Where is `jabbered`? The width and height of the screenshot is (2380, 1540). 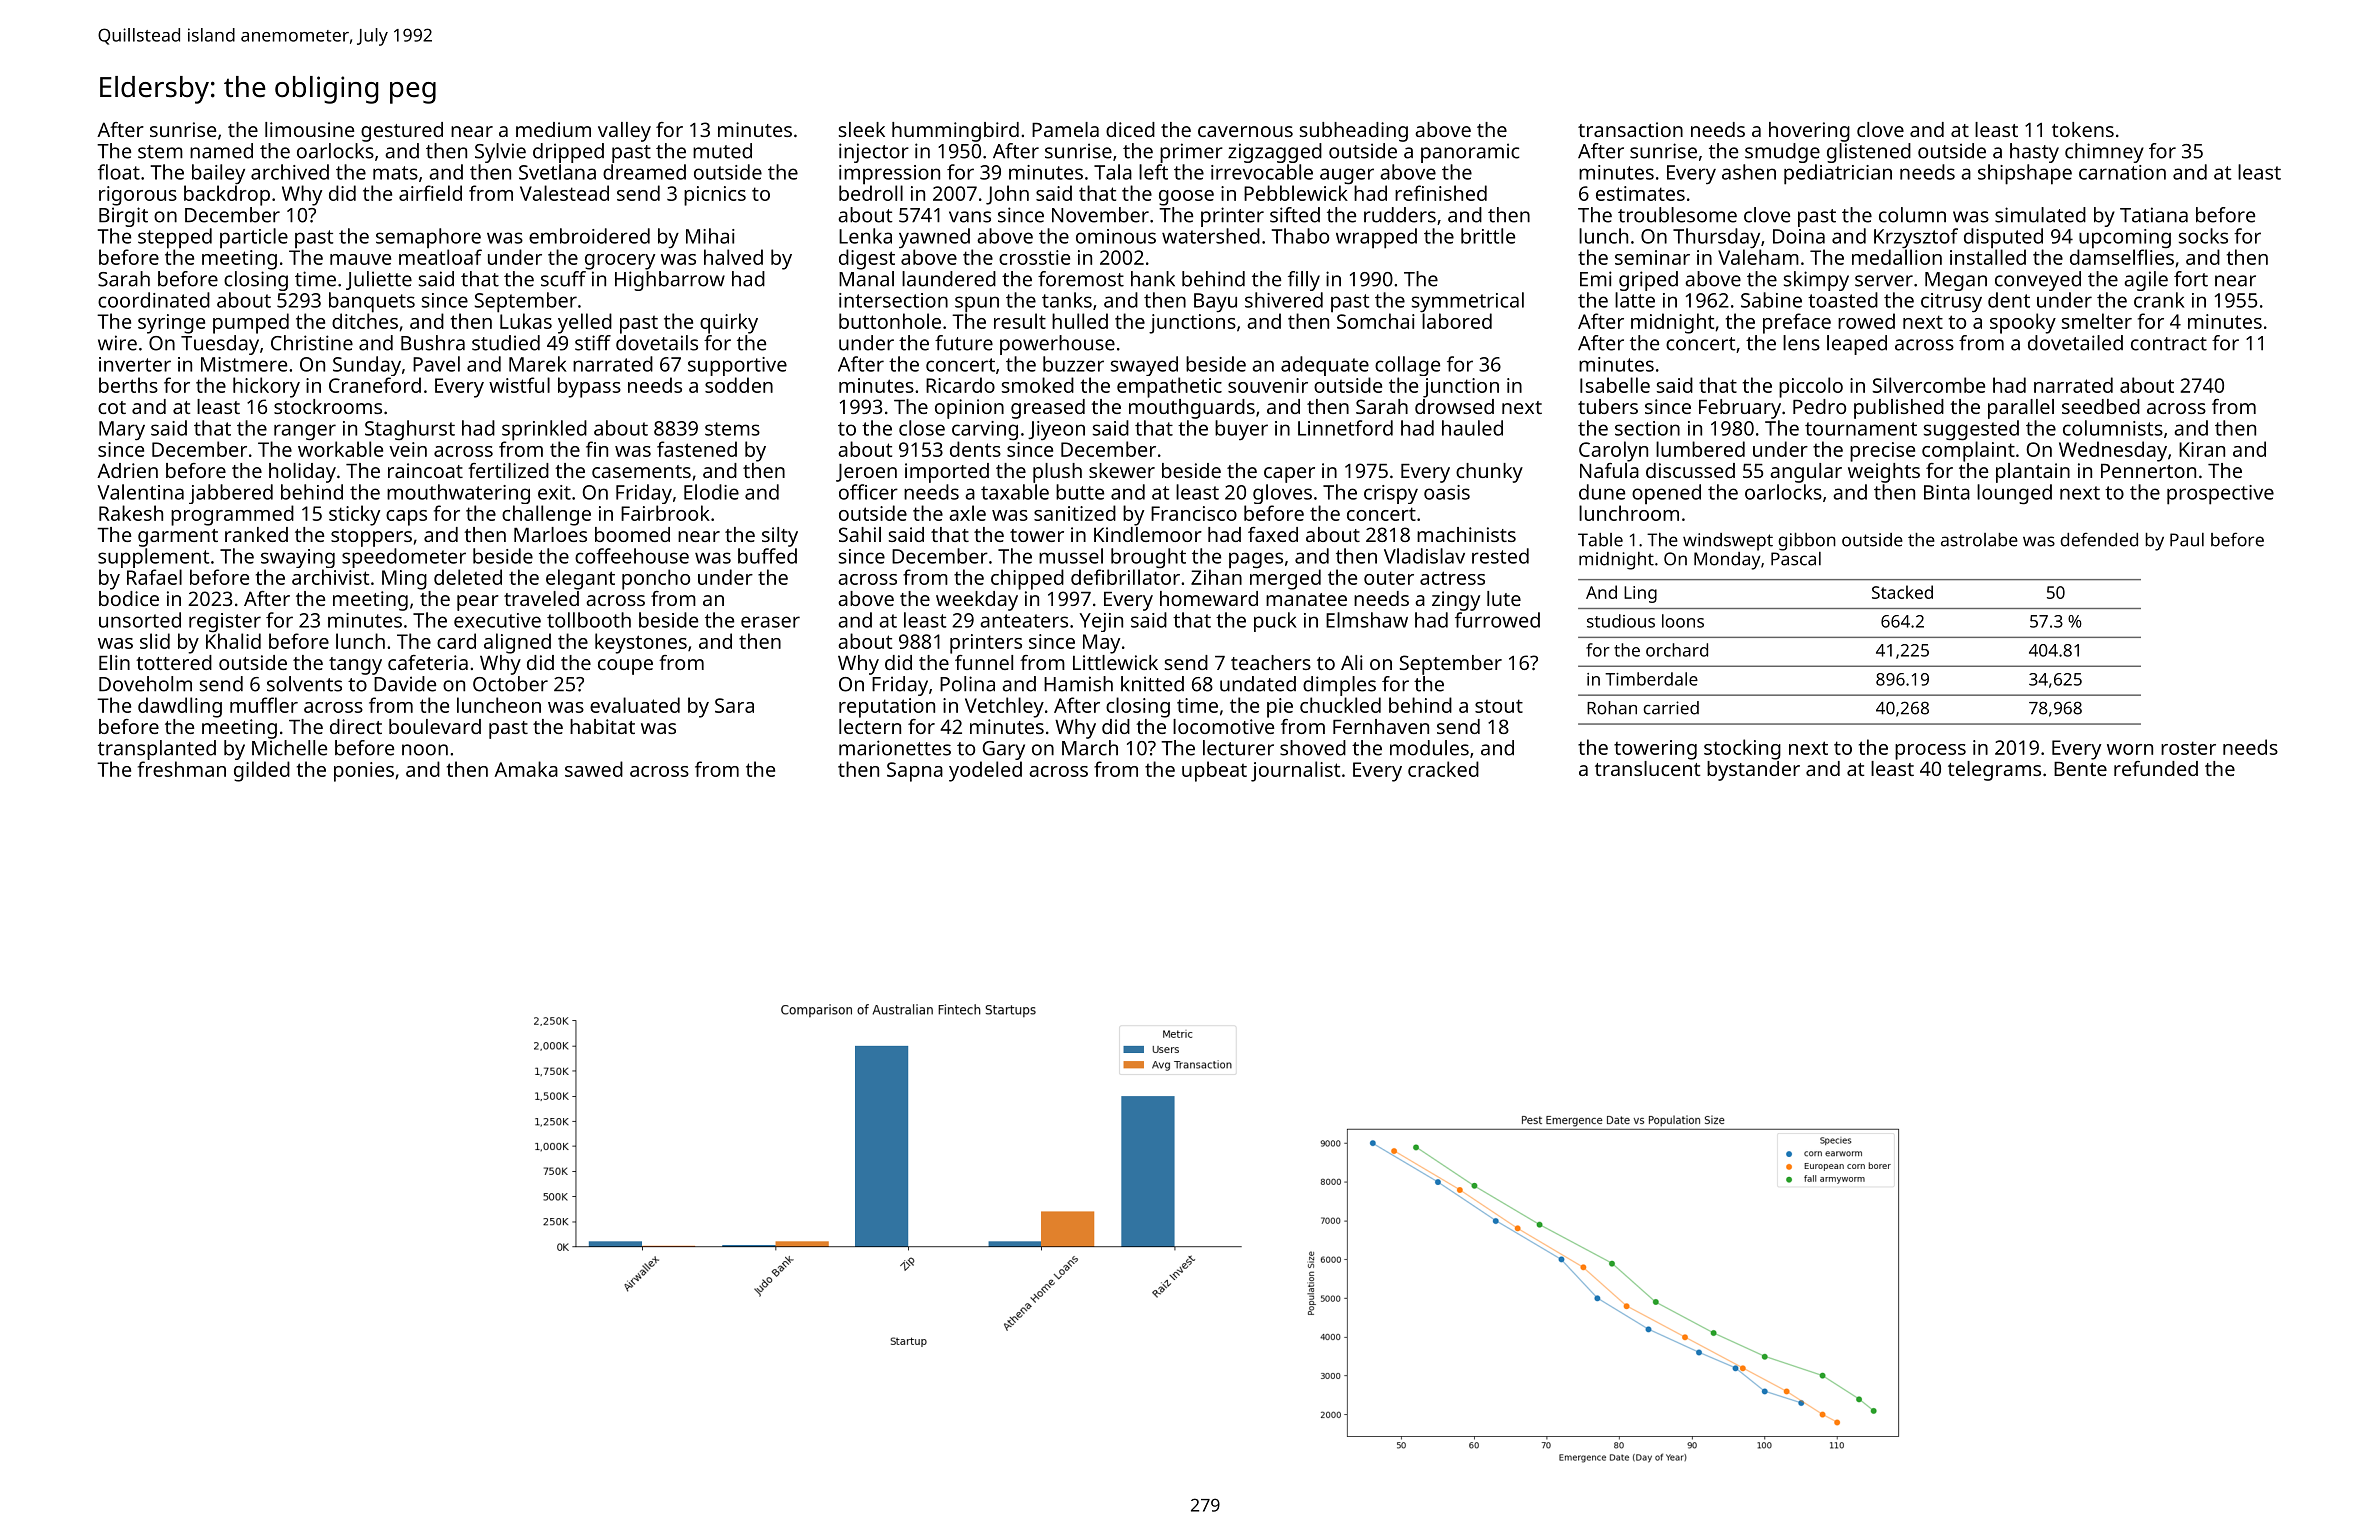
jabbered is located at coordinates (231, 494).
